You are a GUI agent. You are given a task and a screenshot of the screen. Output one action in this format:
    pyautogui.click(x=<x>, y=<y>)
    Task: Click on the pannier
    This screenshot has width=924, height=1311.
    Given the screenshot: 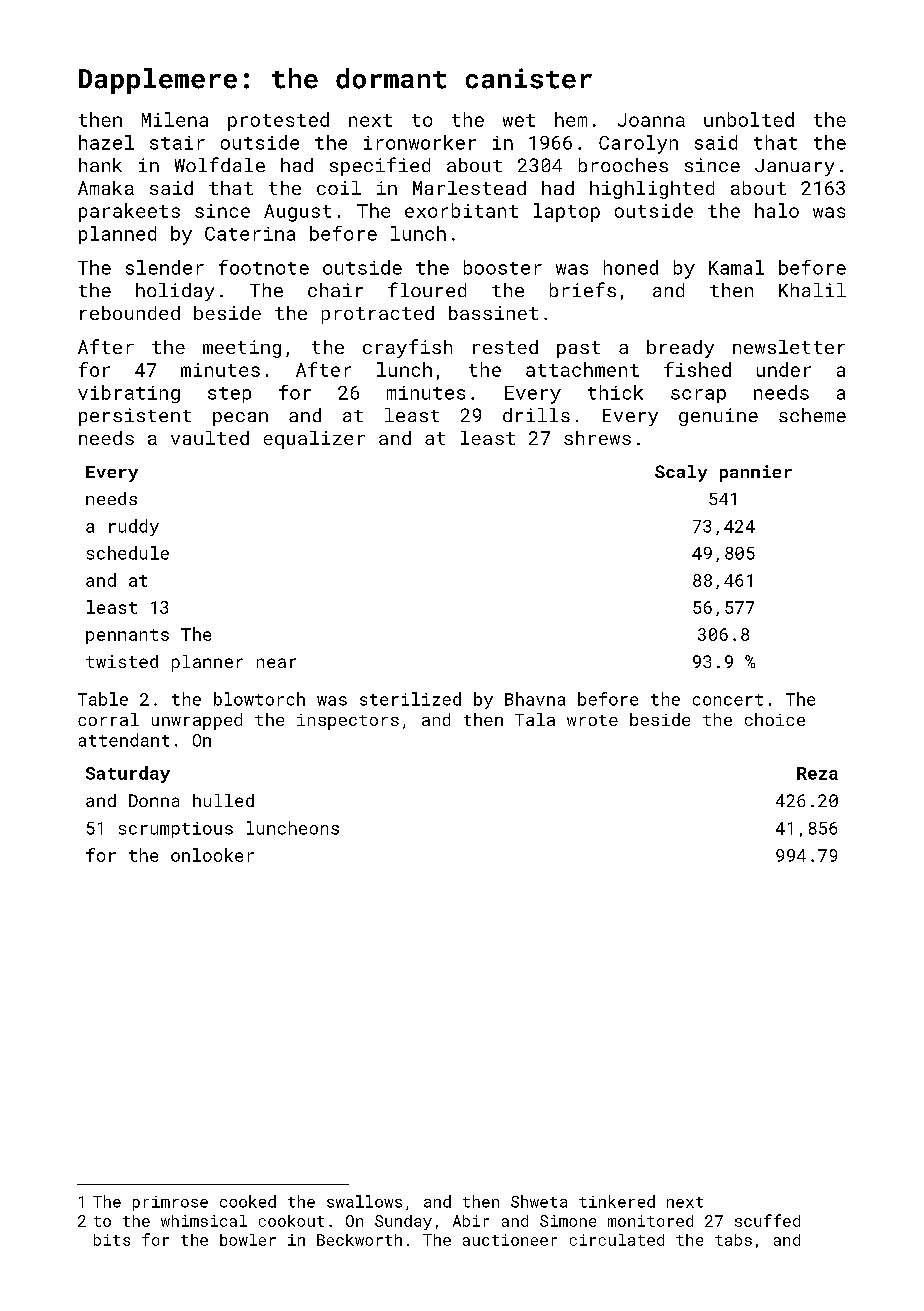 What is the action you would take?
    pyautogui.click(x=756, y=473)
